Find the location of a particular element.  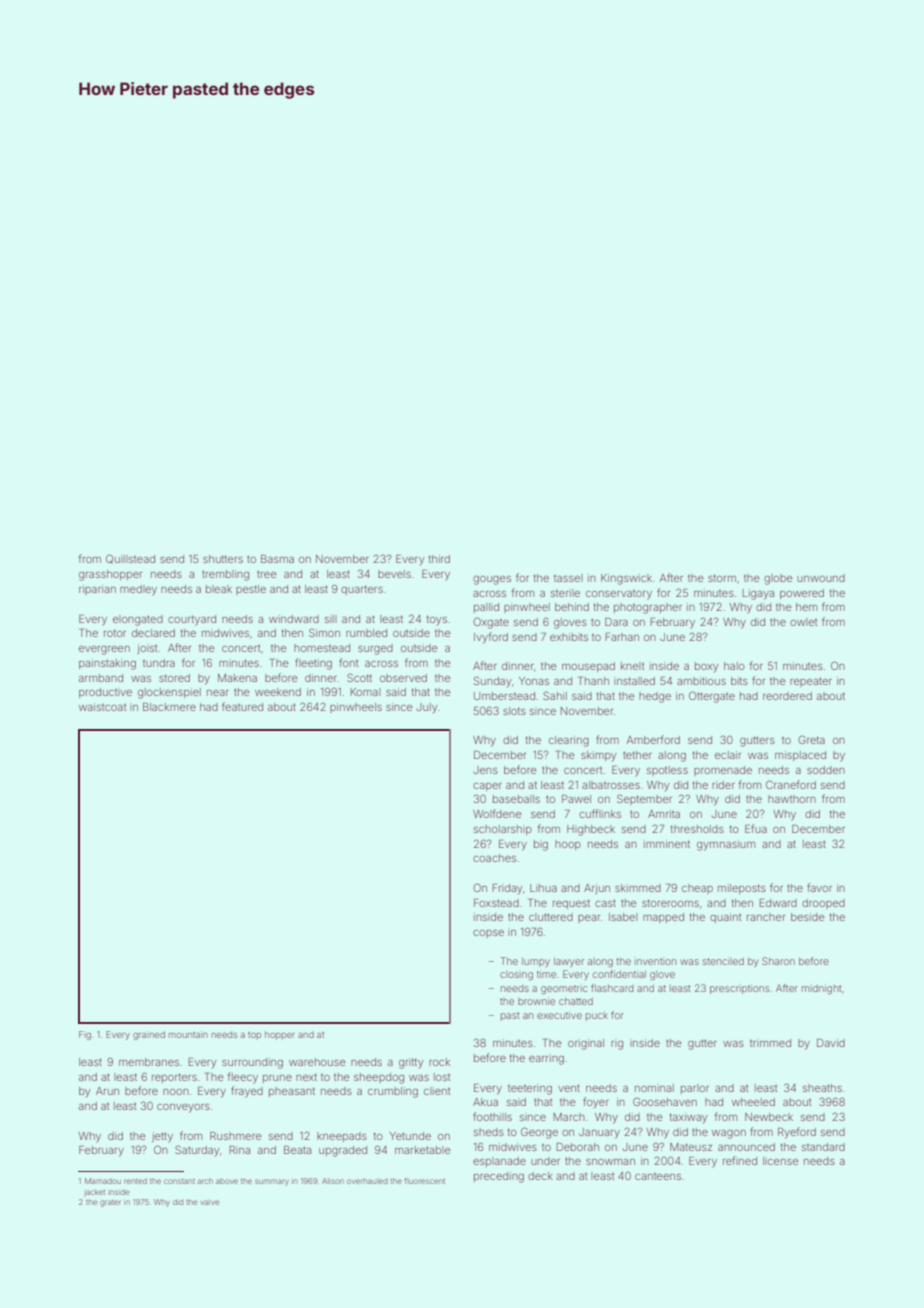

Fig is located at coordinates (85, 1035).
